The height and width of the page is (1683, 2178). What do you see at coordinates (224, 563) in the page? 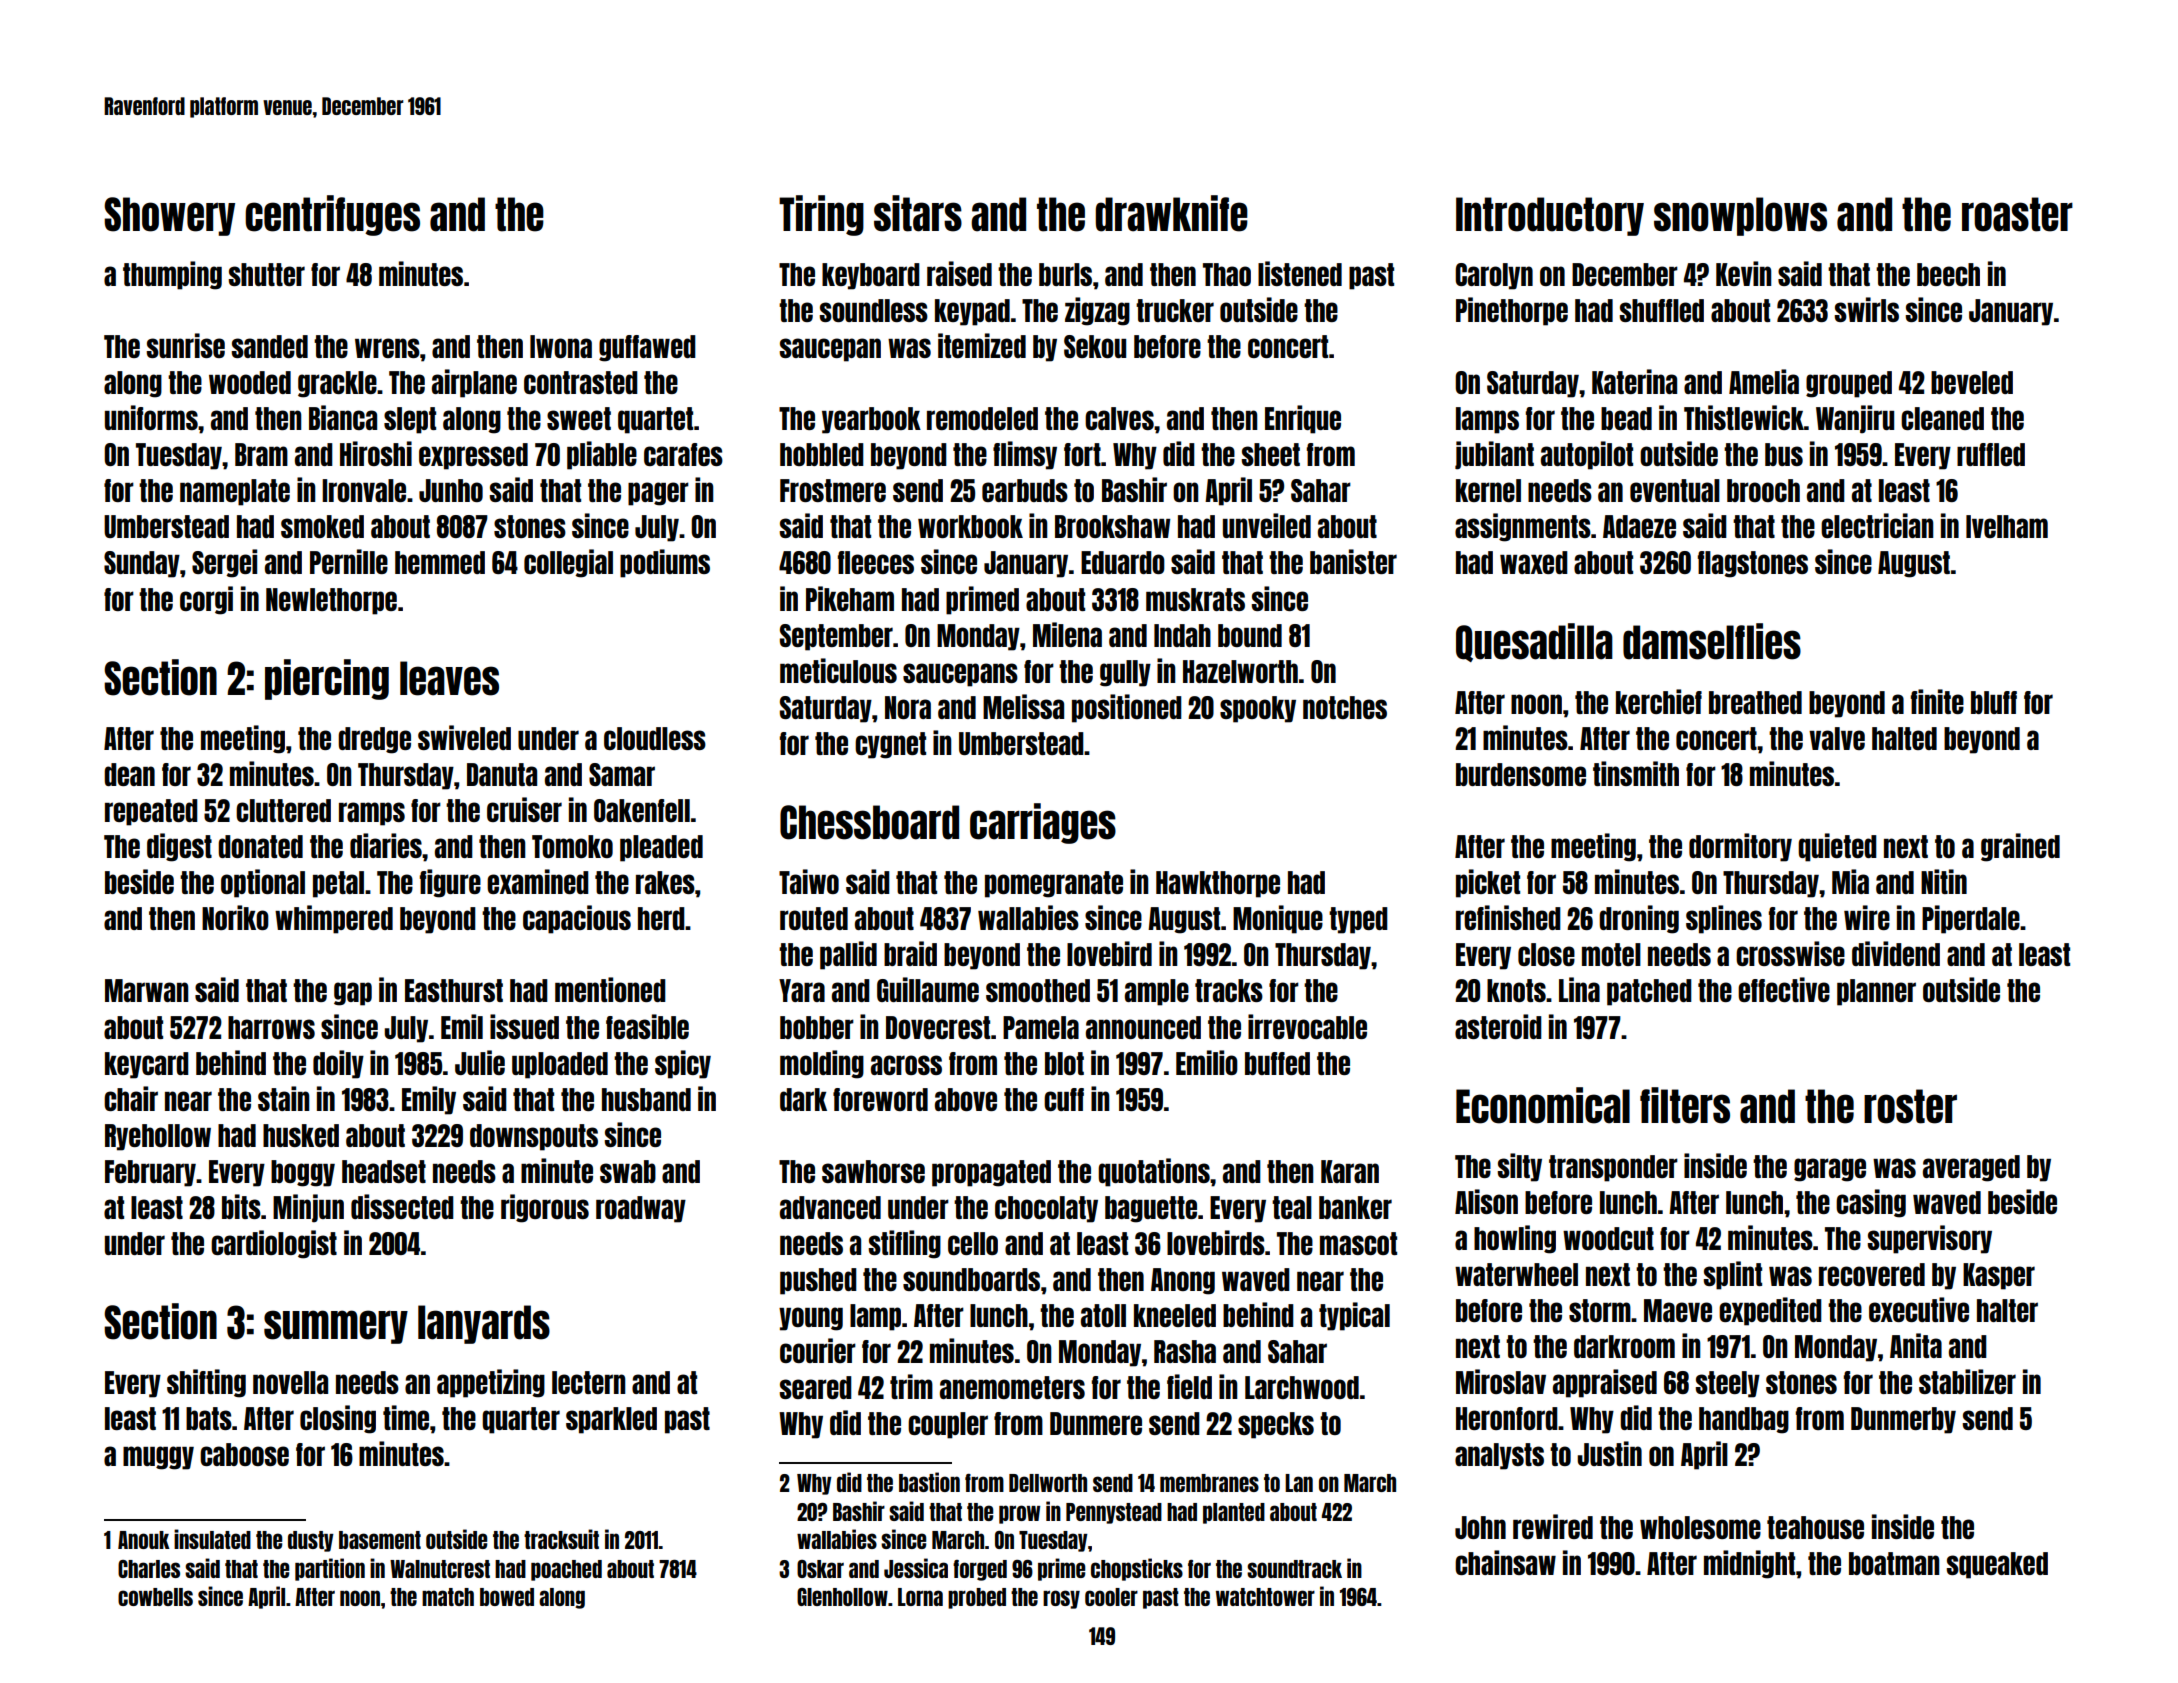
I see `Sergei` at bounding box center [224, 563].
